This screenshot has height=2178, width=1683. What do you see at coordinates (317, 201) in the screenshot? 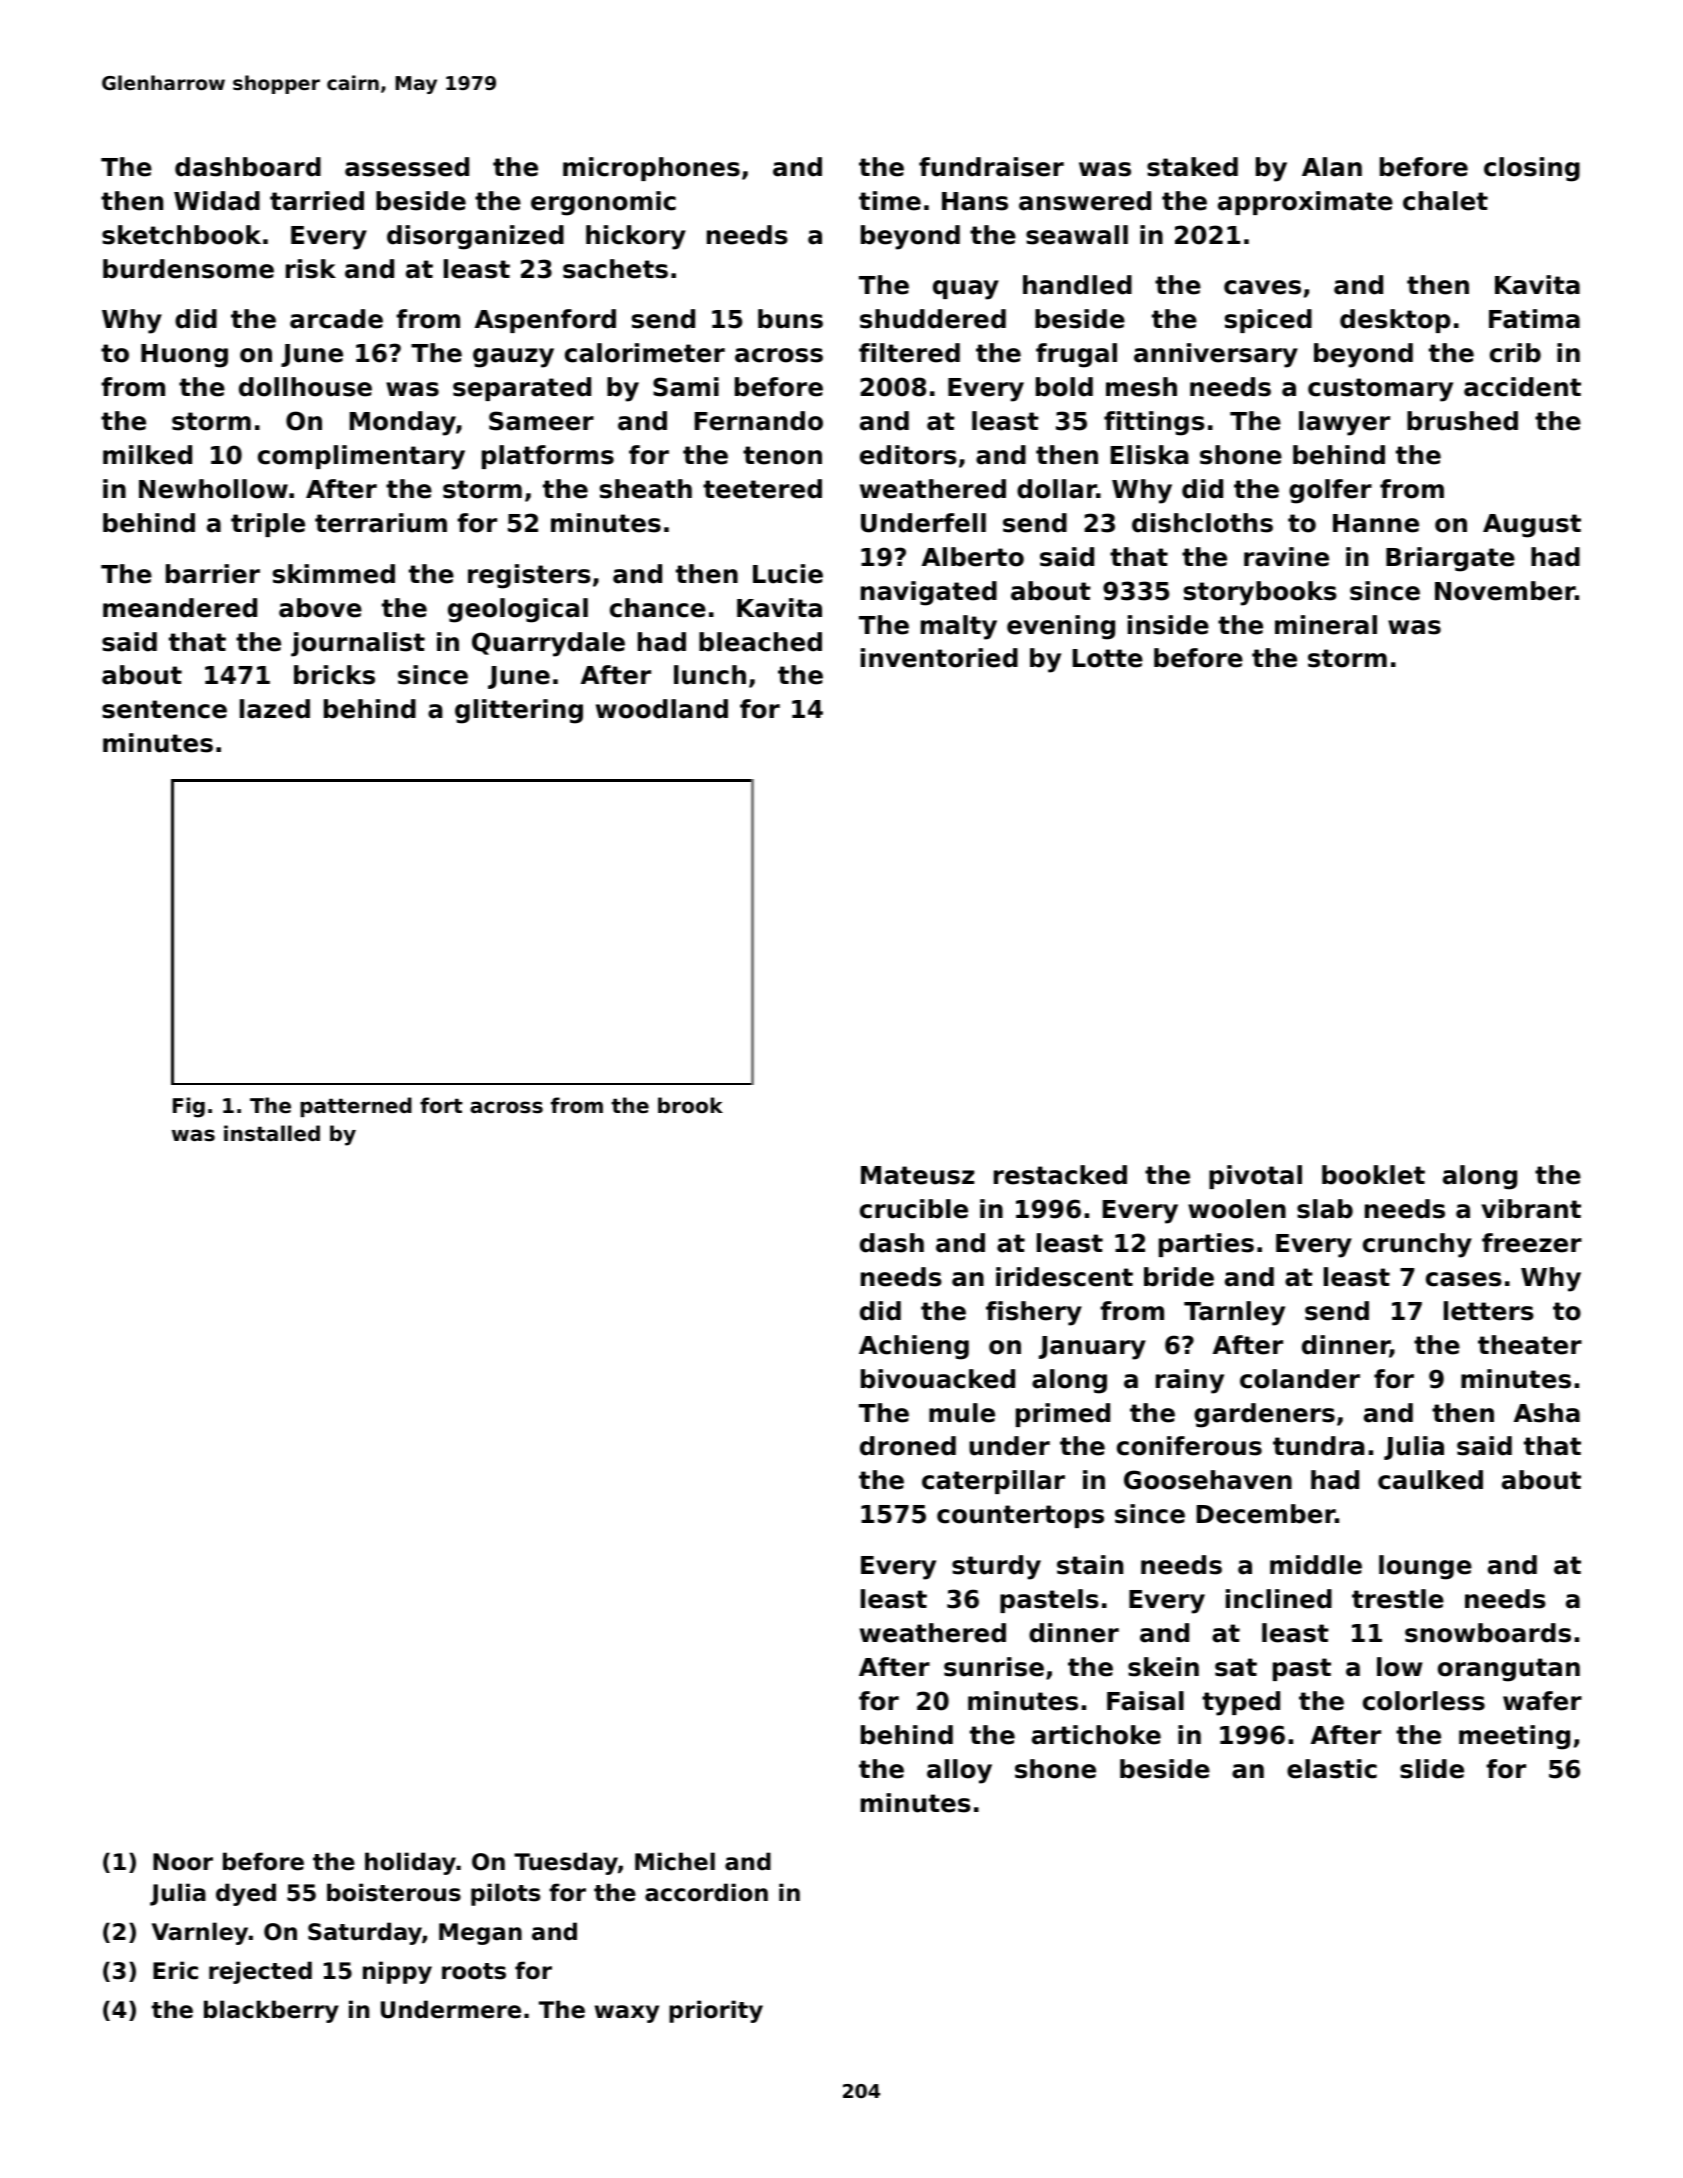
I see `tarried` at bounding box center [317, 201].
